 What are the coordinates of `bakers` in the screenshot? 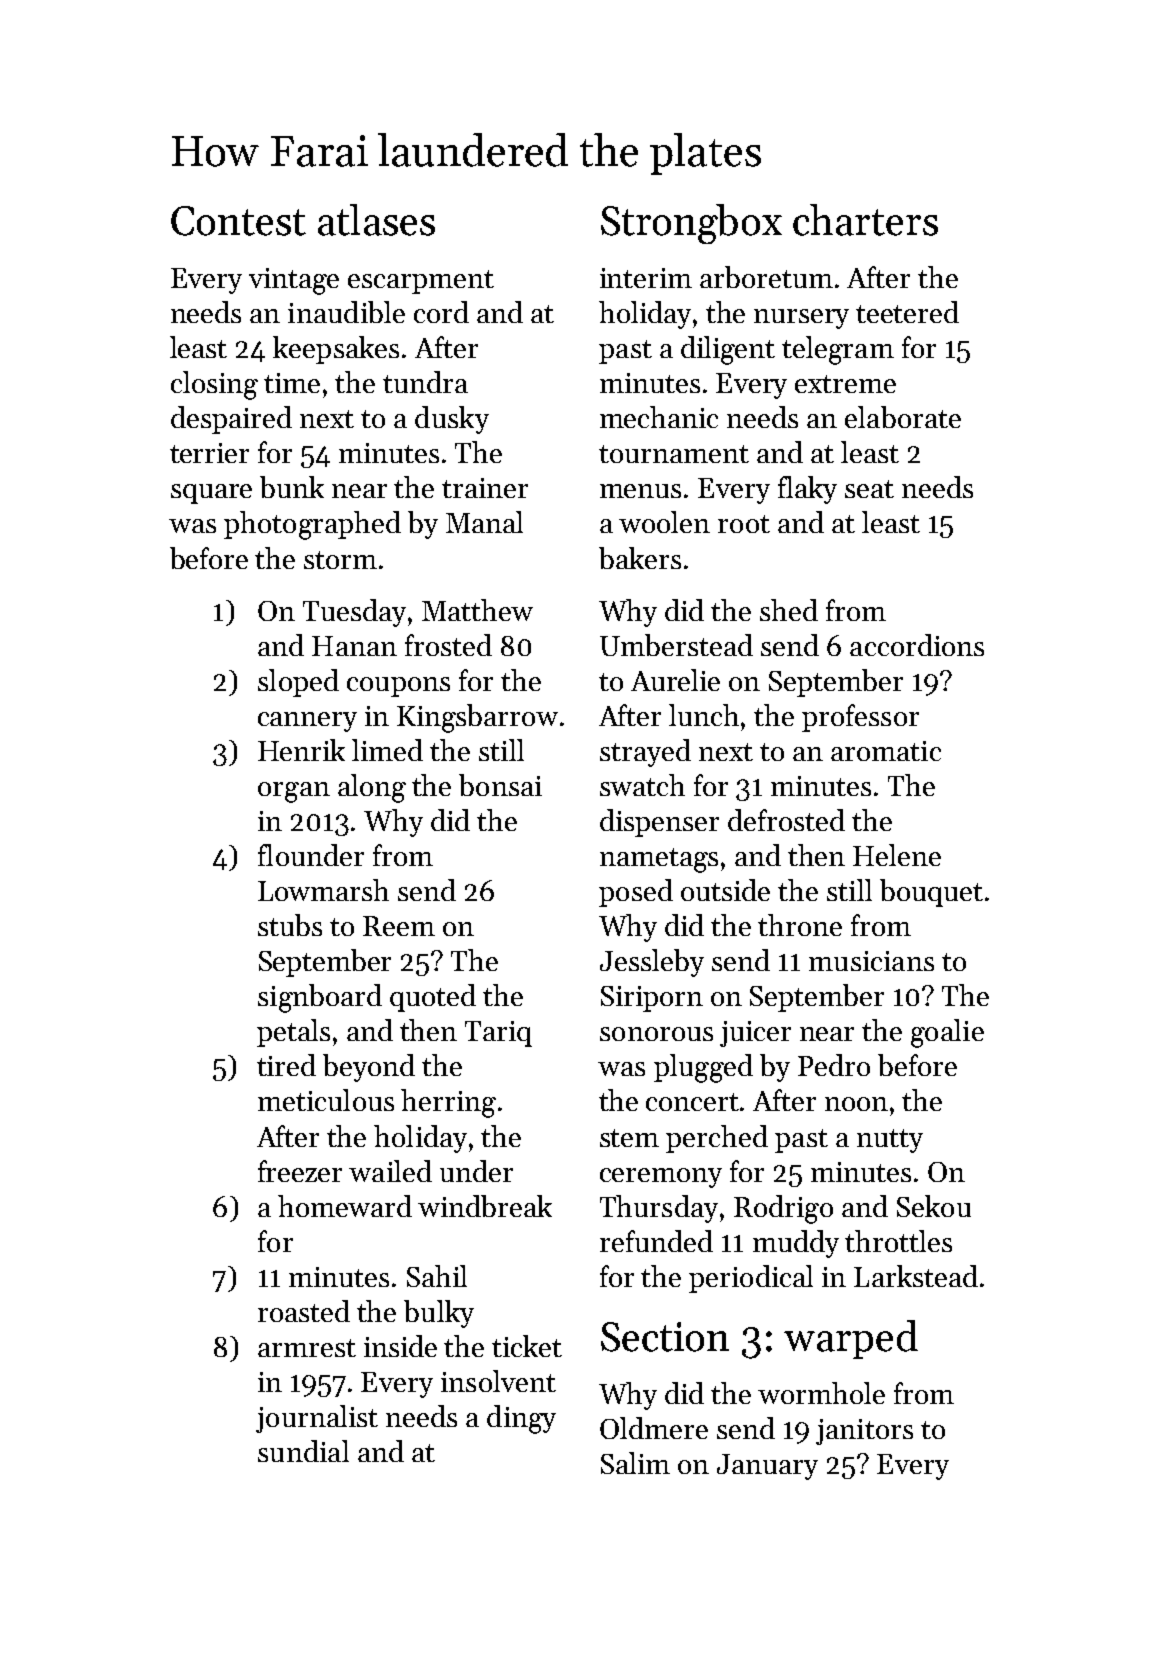 It's located at (640, 558).
